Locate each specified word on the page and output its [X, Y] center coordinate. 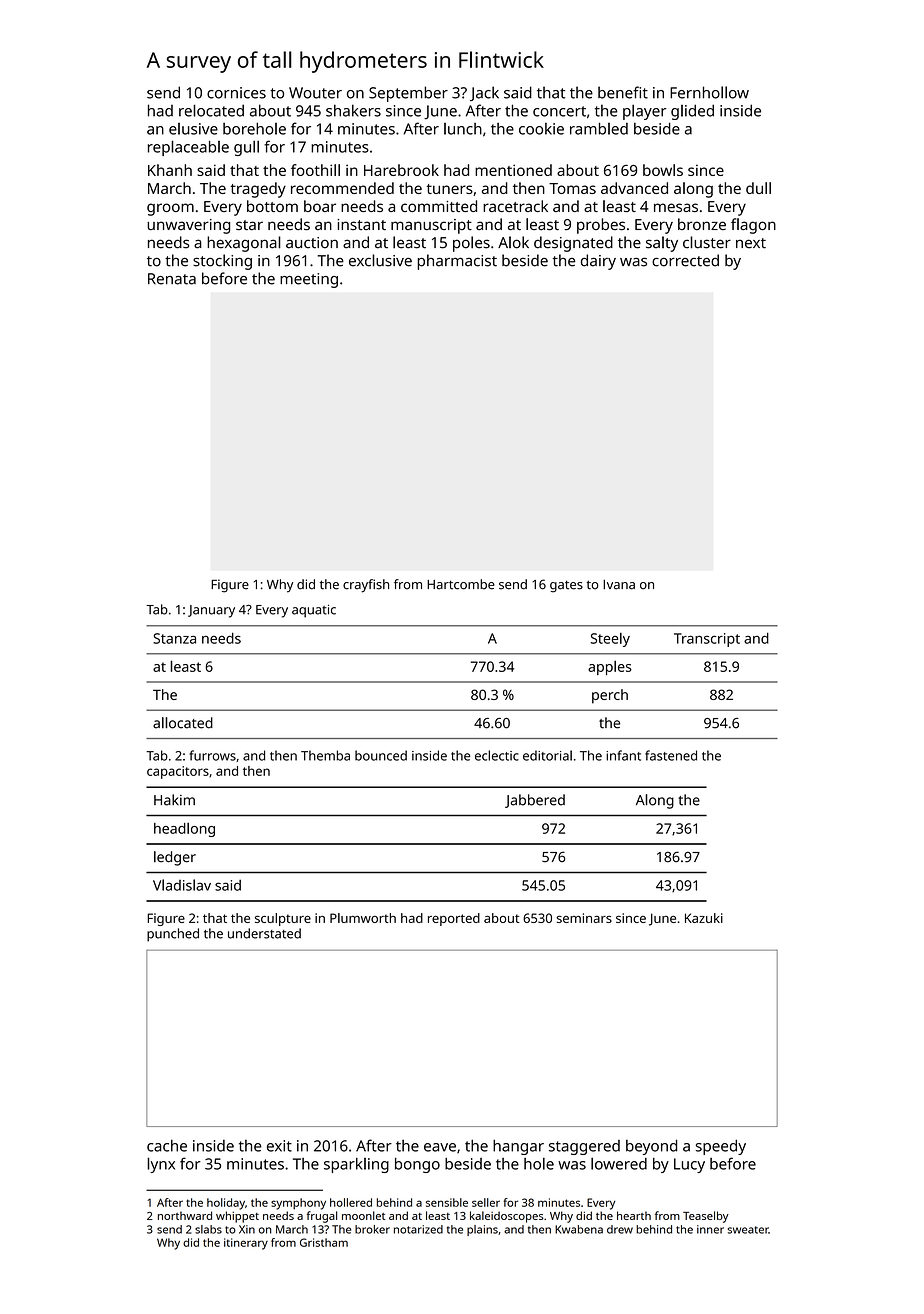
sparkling [356, 1165]
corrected [685, 260]
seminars [584, 918]
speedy [721, 1147]
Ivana [619, 584]
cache [167, 1145]
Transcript [707, 640]
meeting [309, 280]
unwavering [188, 226]
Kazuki [704, 918]
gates [566, 586]
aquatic [314, 611]
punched [173, 935]
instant [361, 225]
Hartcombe [461, 584]
